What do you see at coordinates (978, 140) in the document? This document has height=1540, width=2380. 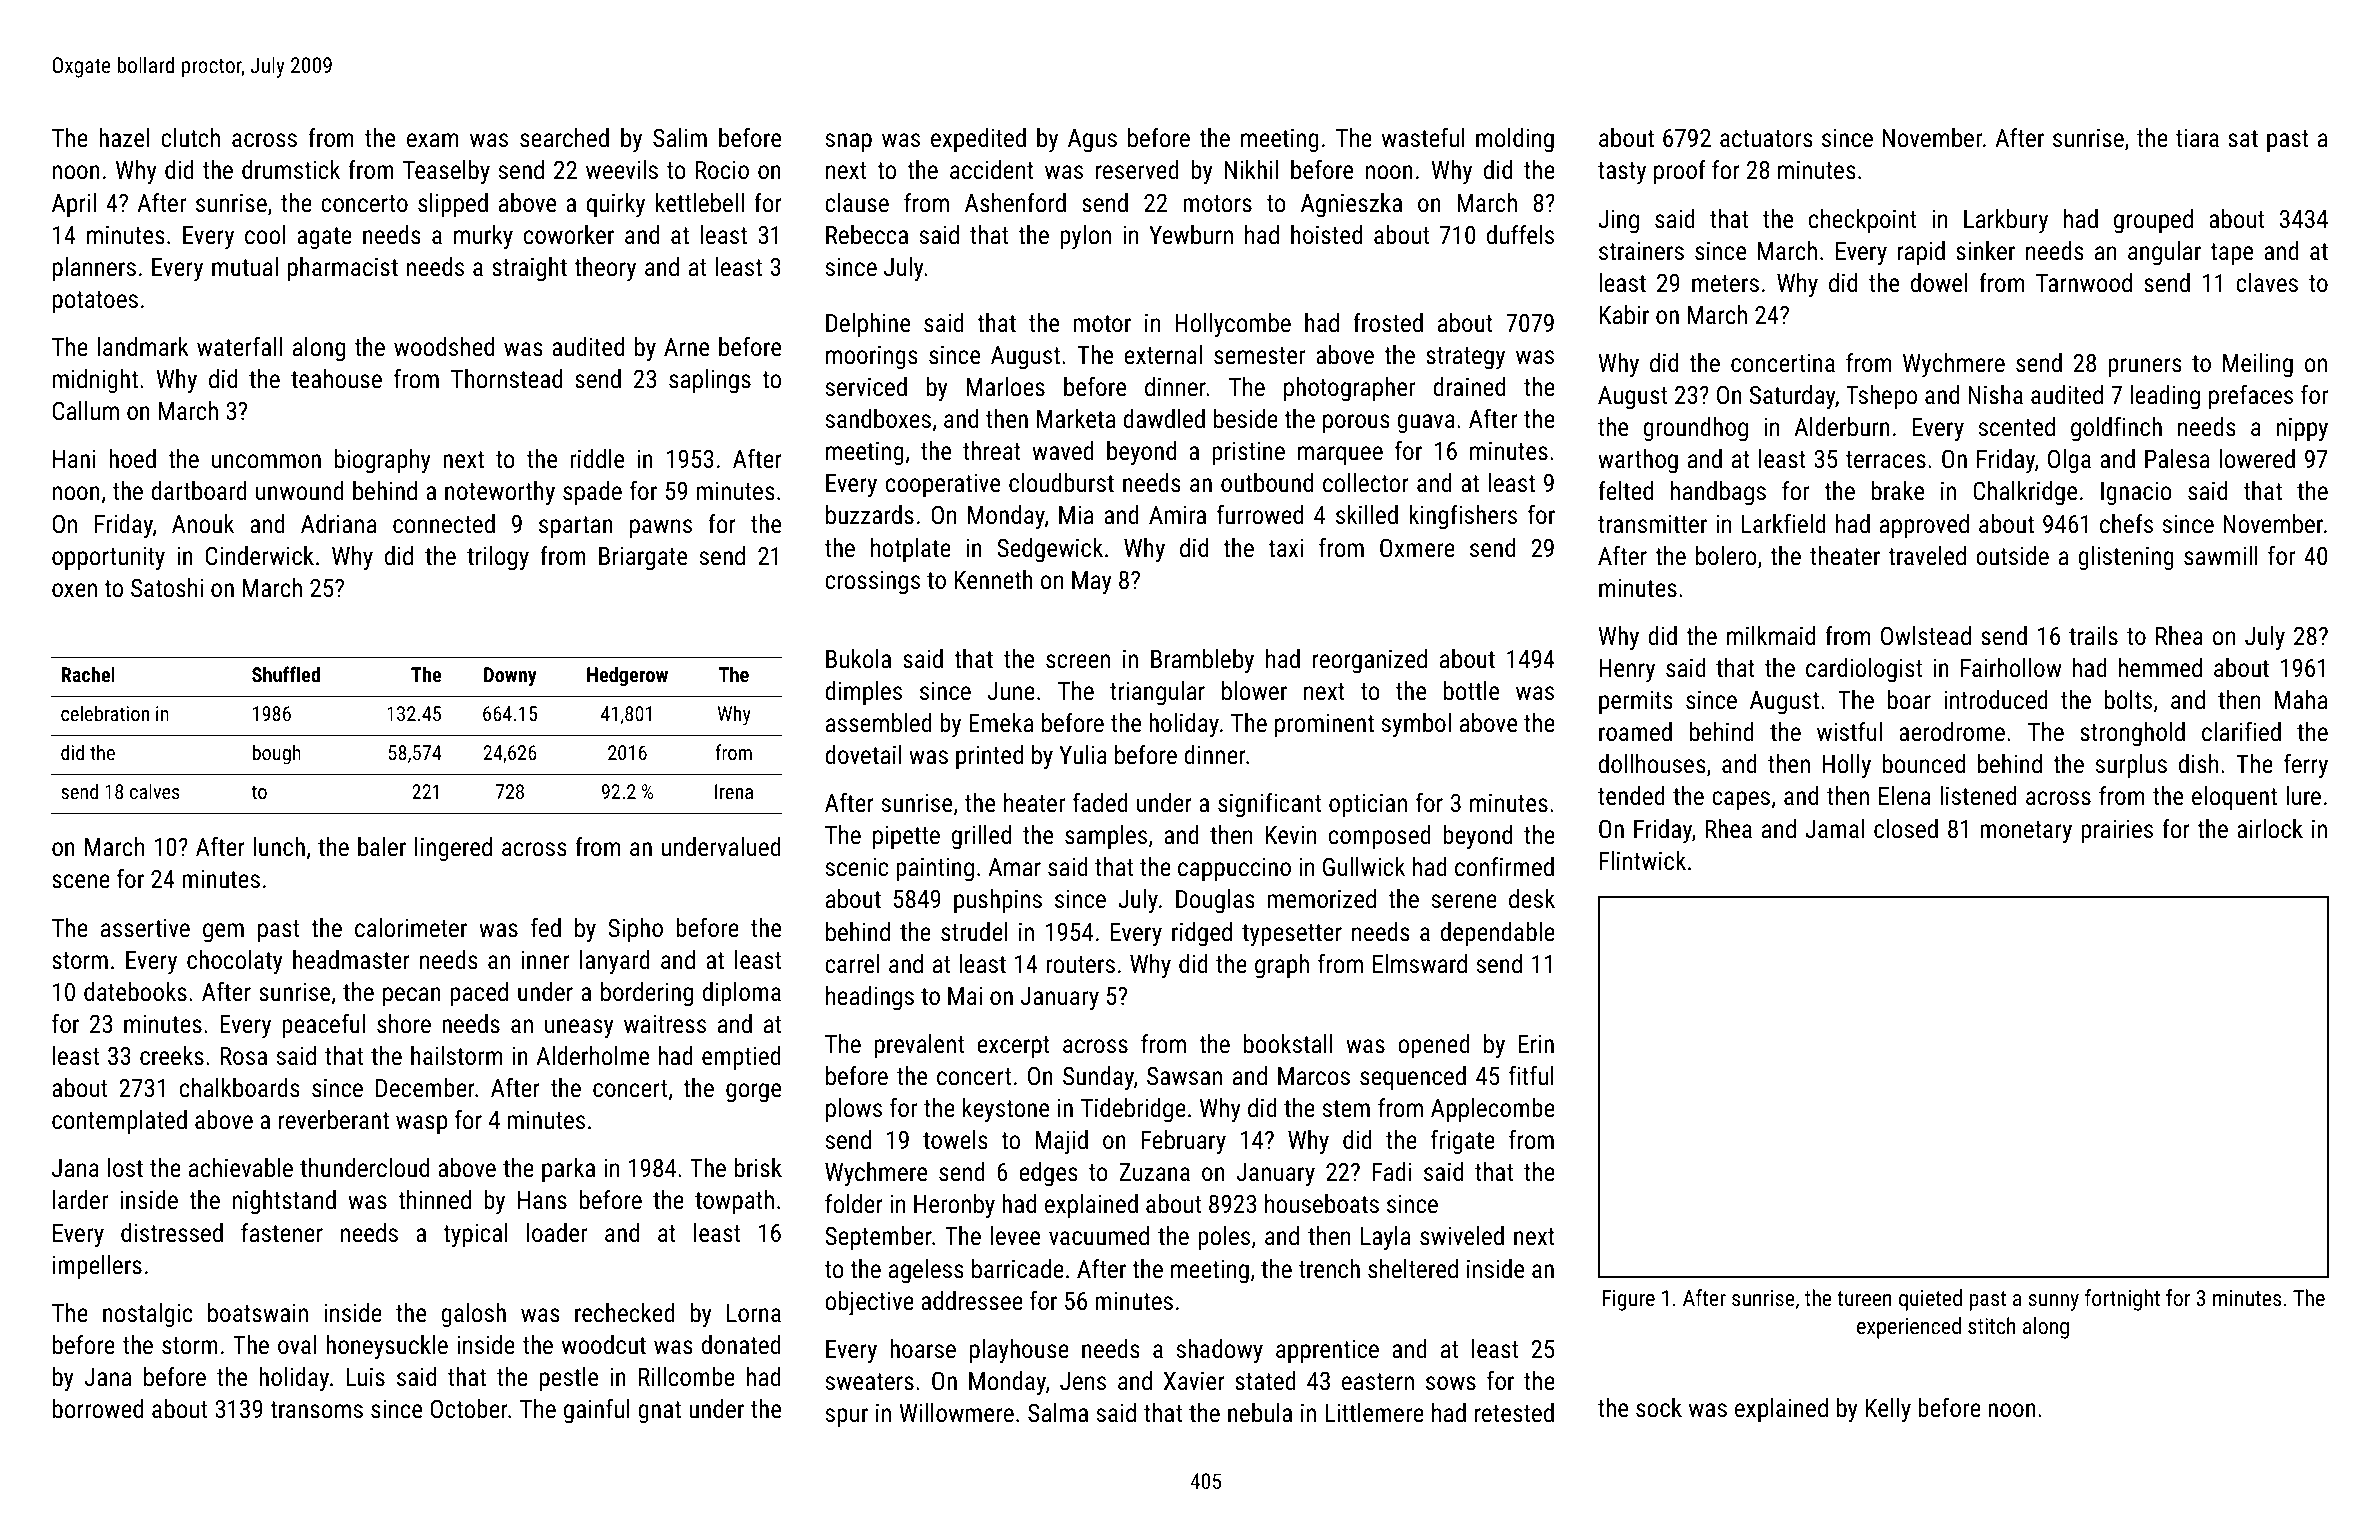 I see `expedited` at bounding box center [978, 140].
